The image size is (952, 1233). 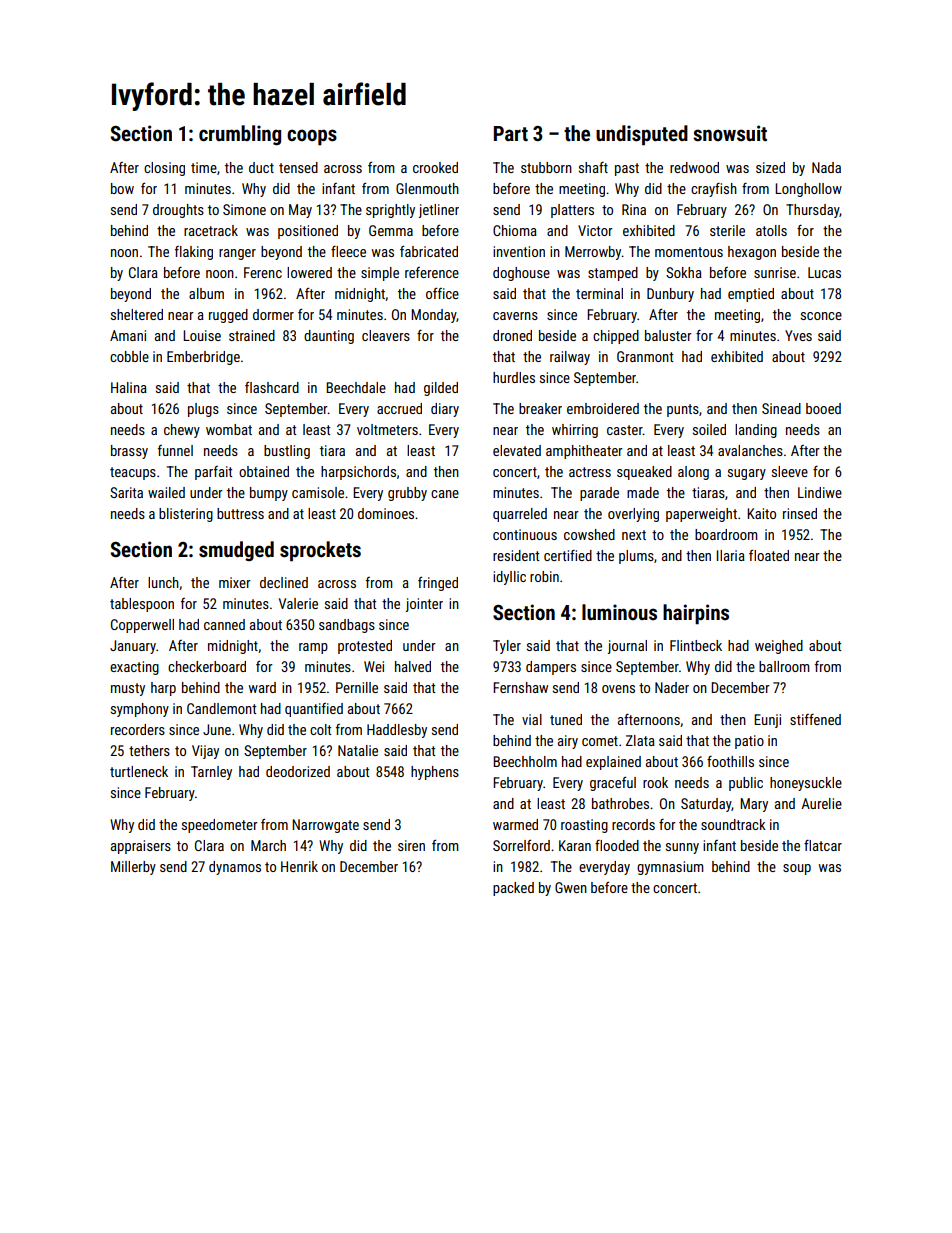 I want to click on booed, so click(x=823, y=408).
